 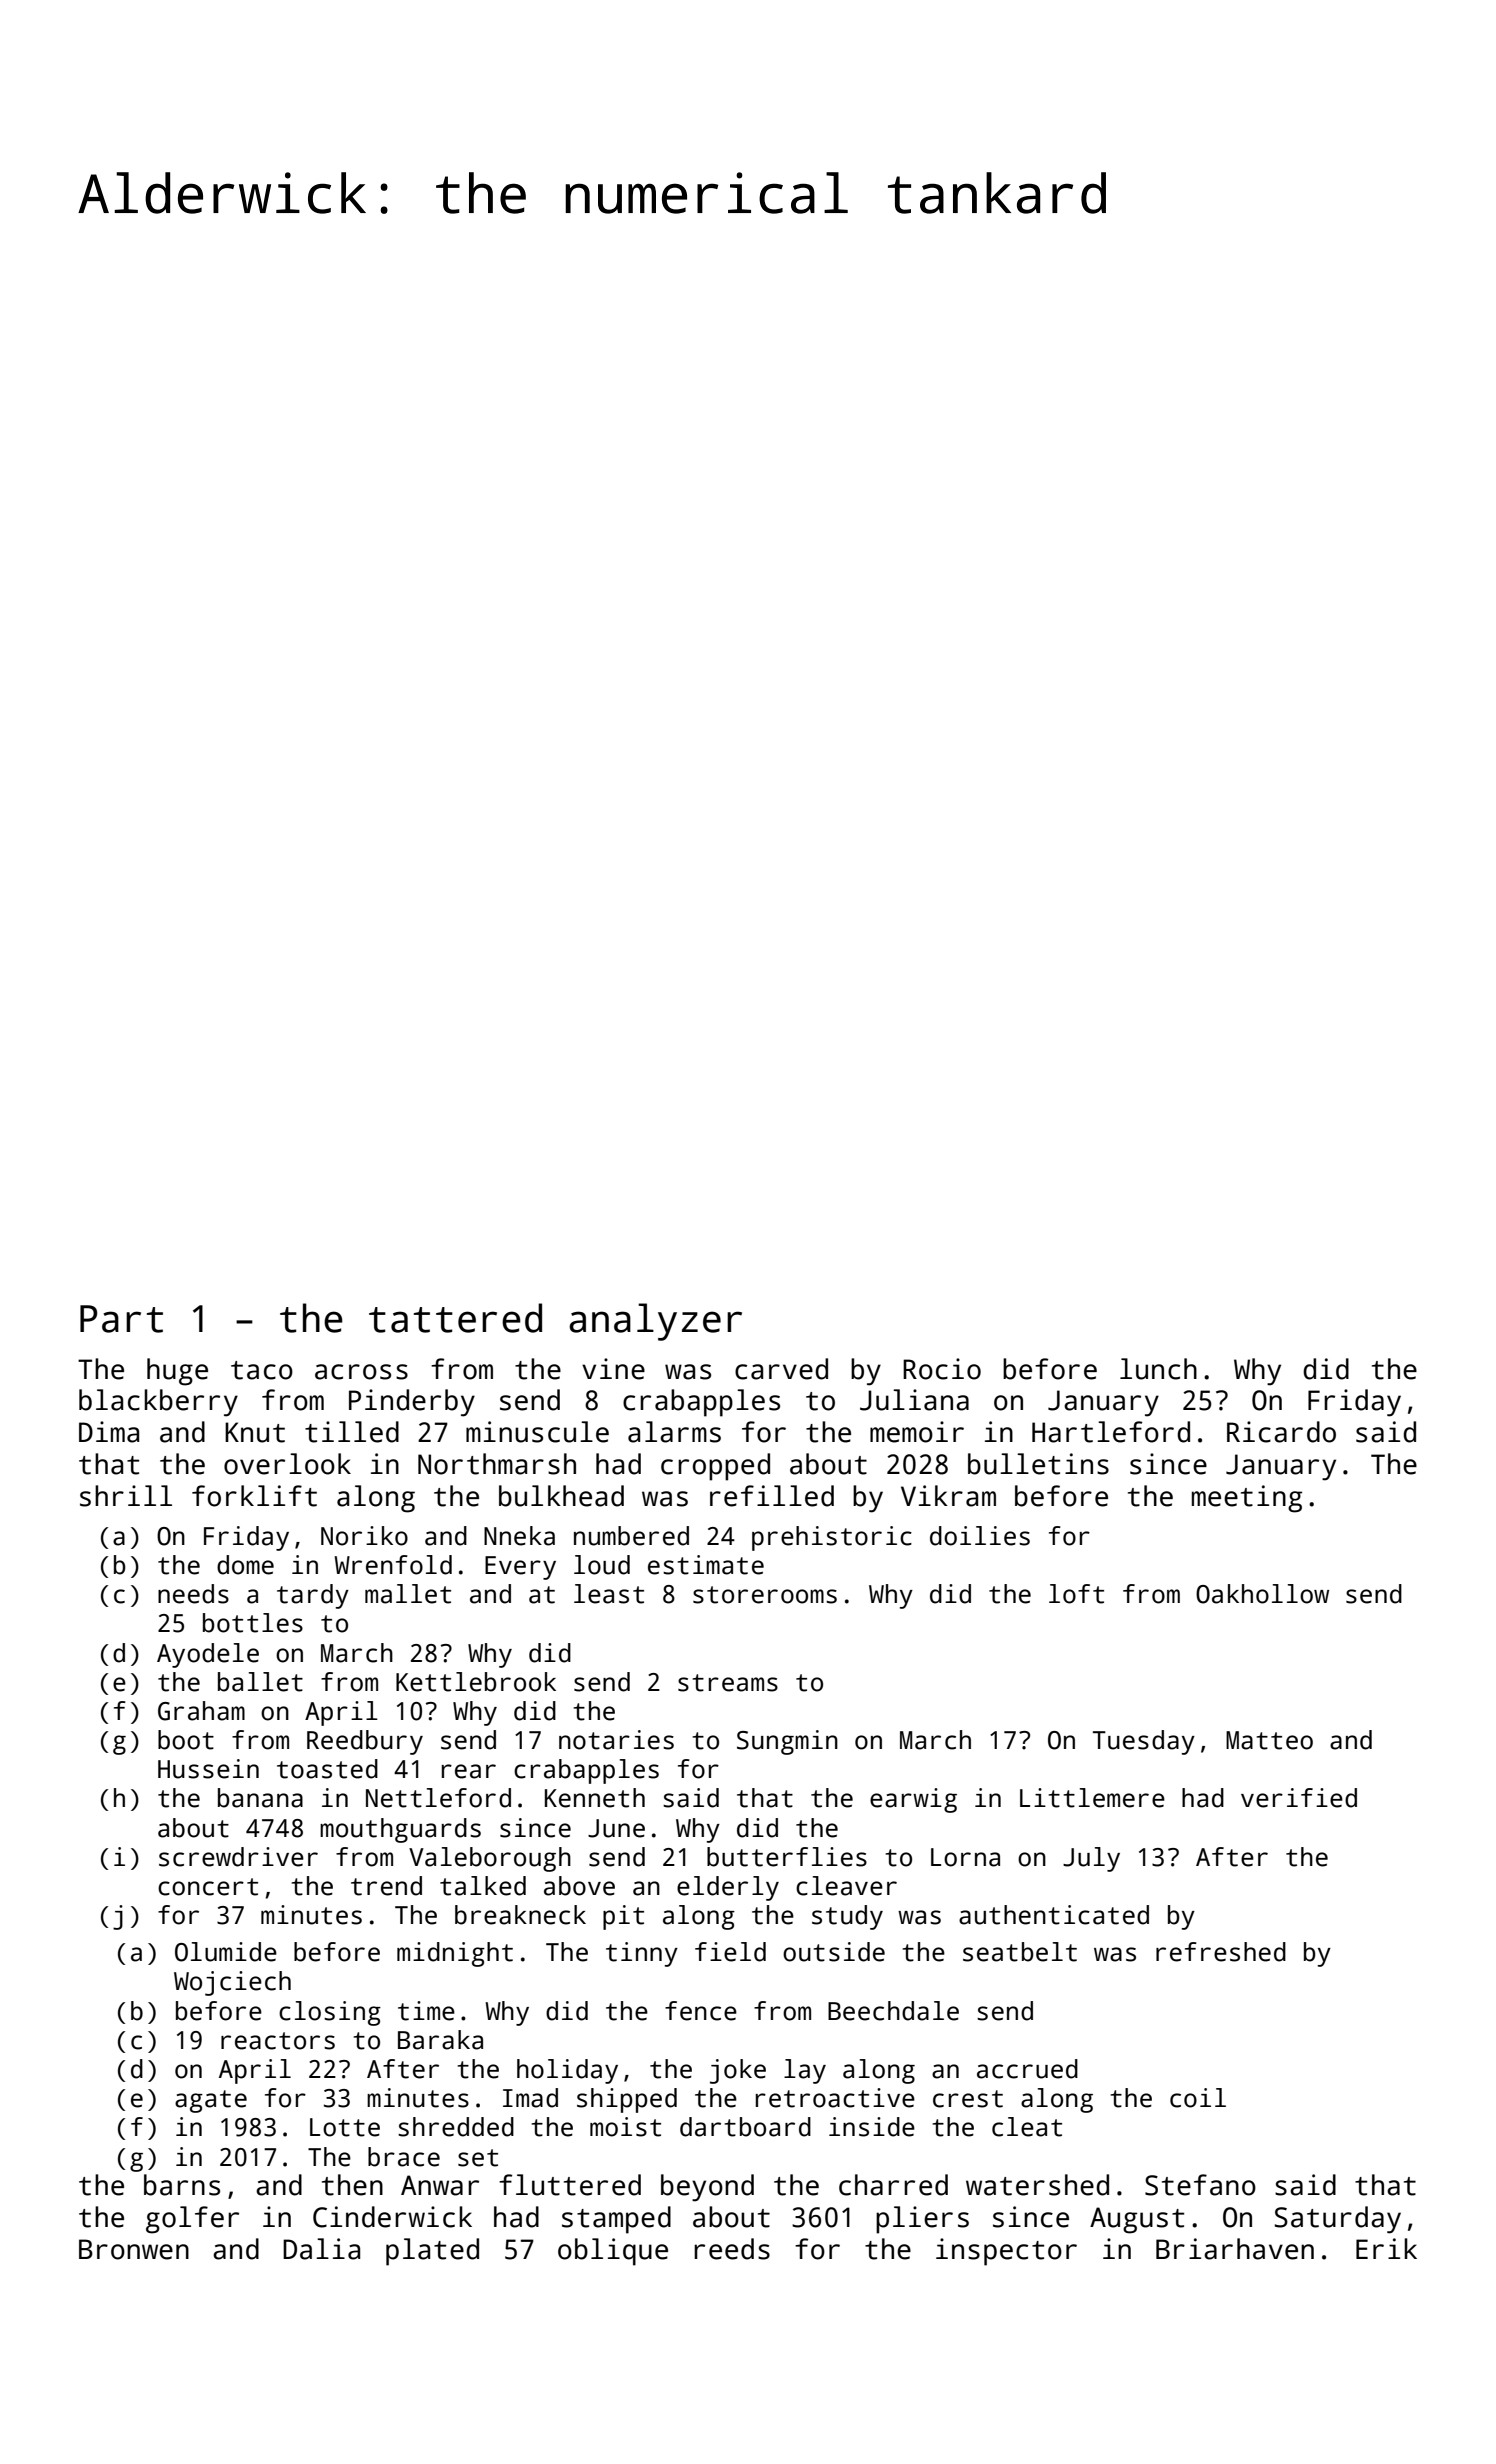 What do you see at coordinates (361, 1372) in the page?
I see `across` at bounding box center [361, 1372].
